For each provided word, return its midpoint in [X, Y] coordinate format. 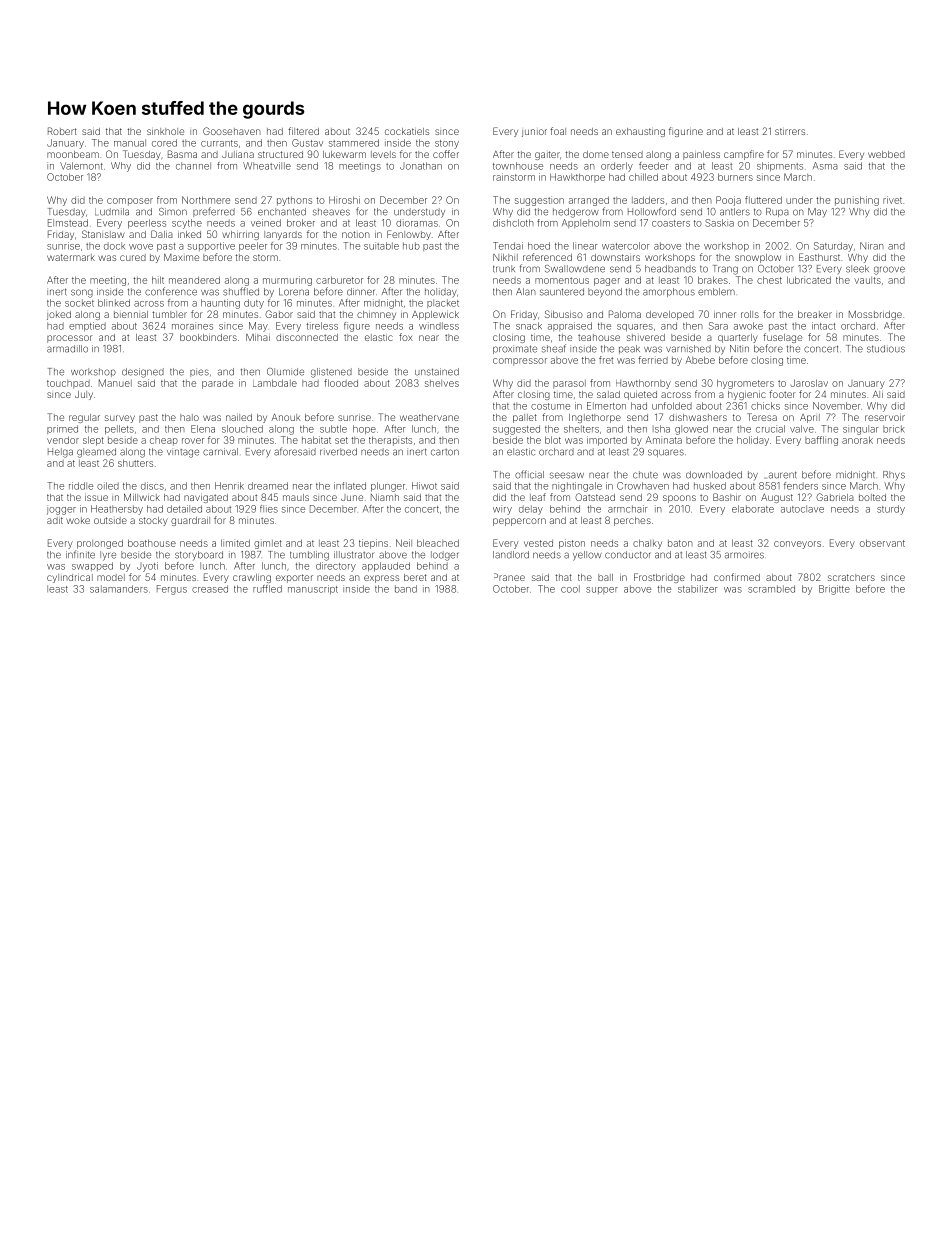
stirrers [790, 131]
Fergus [172, 590]
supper [602, 590]
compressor [520, 362]
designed [143, 373]
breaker [815, 314]
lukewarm [344, 154]
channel [193, 166]
